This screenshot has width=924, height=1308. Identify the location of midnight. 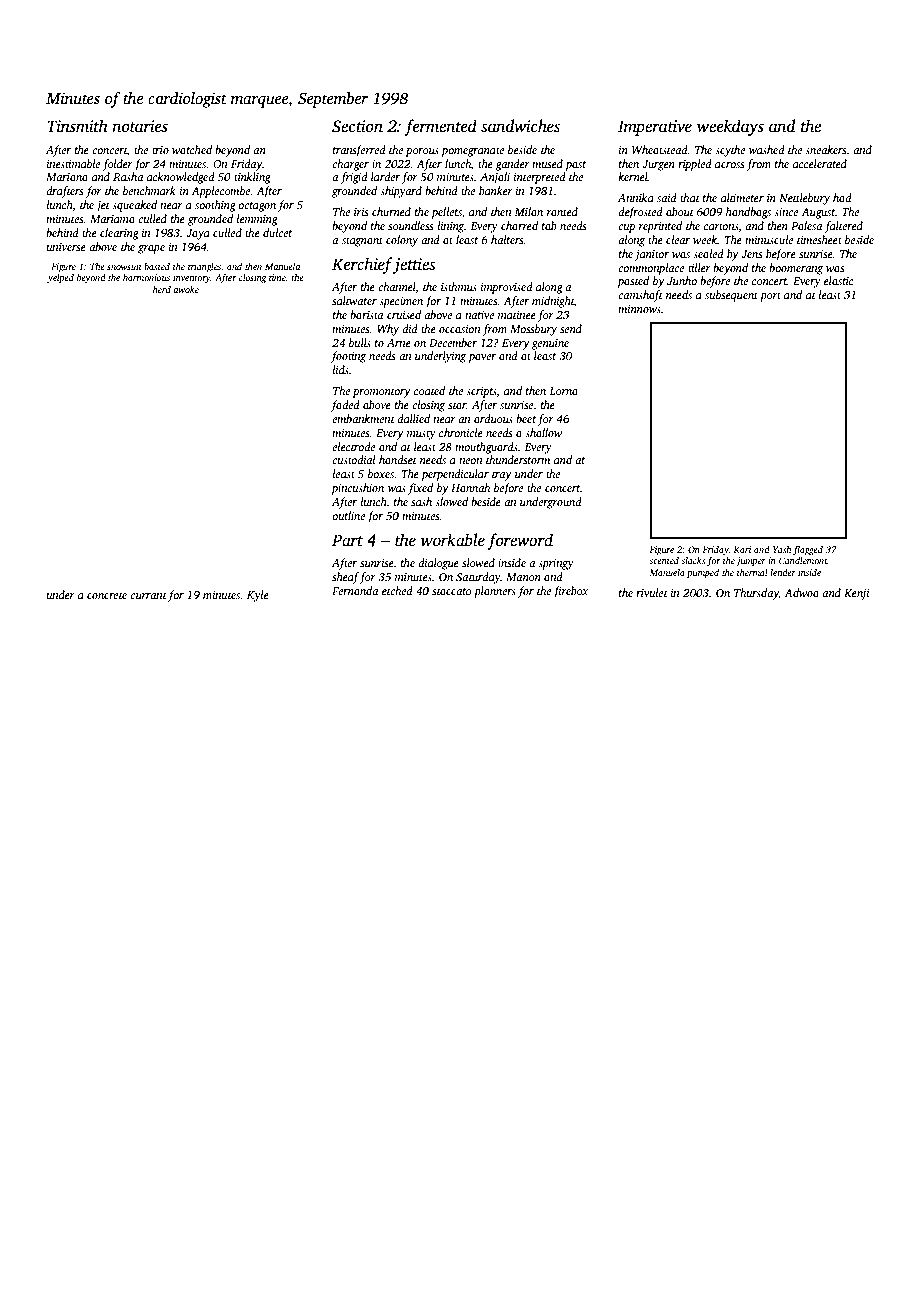
(553, 302).
